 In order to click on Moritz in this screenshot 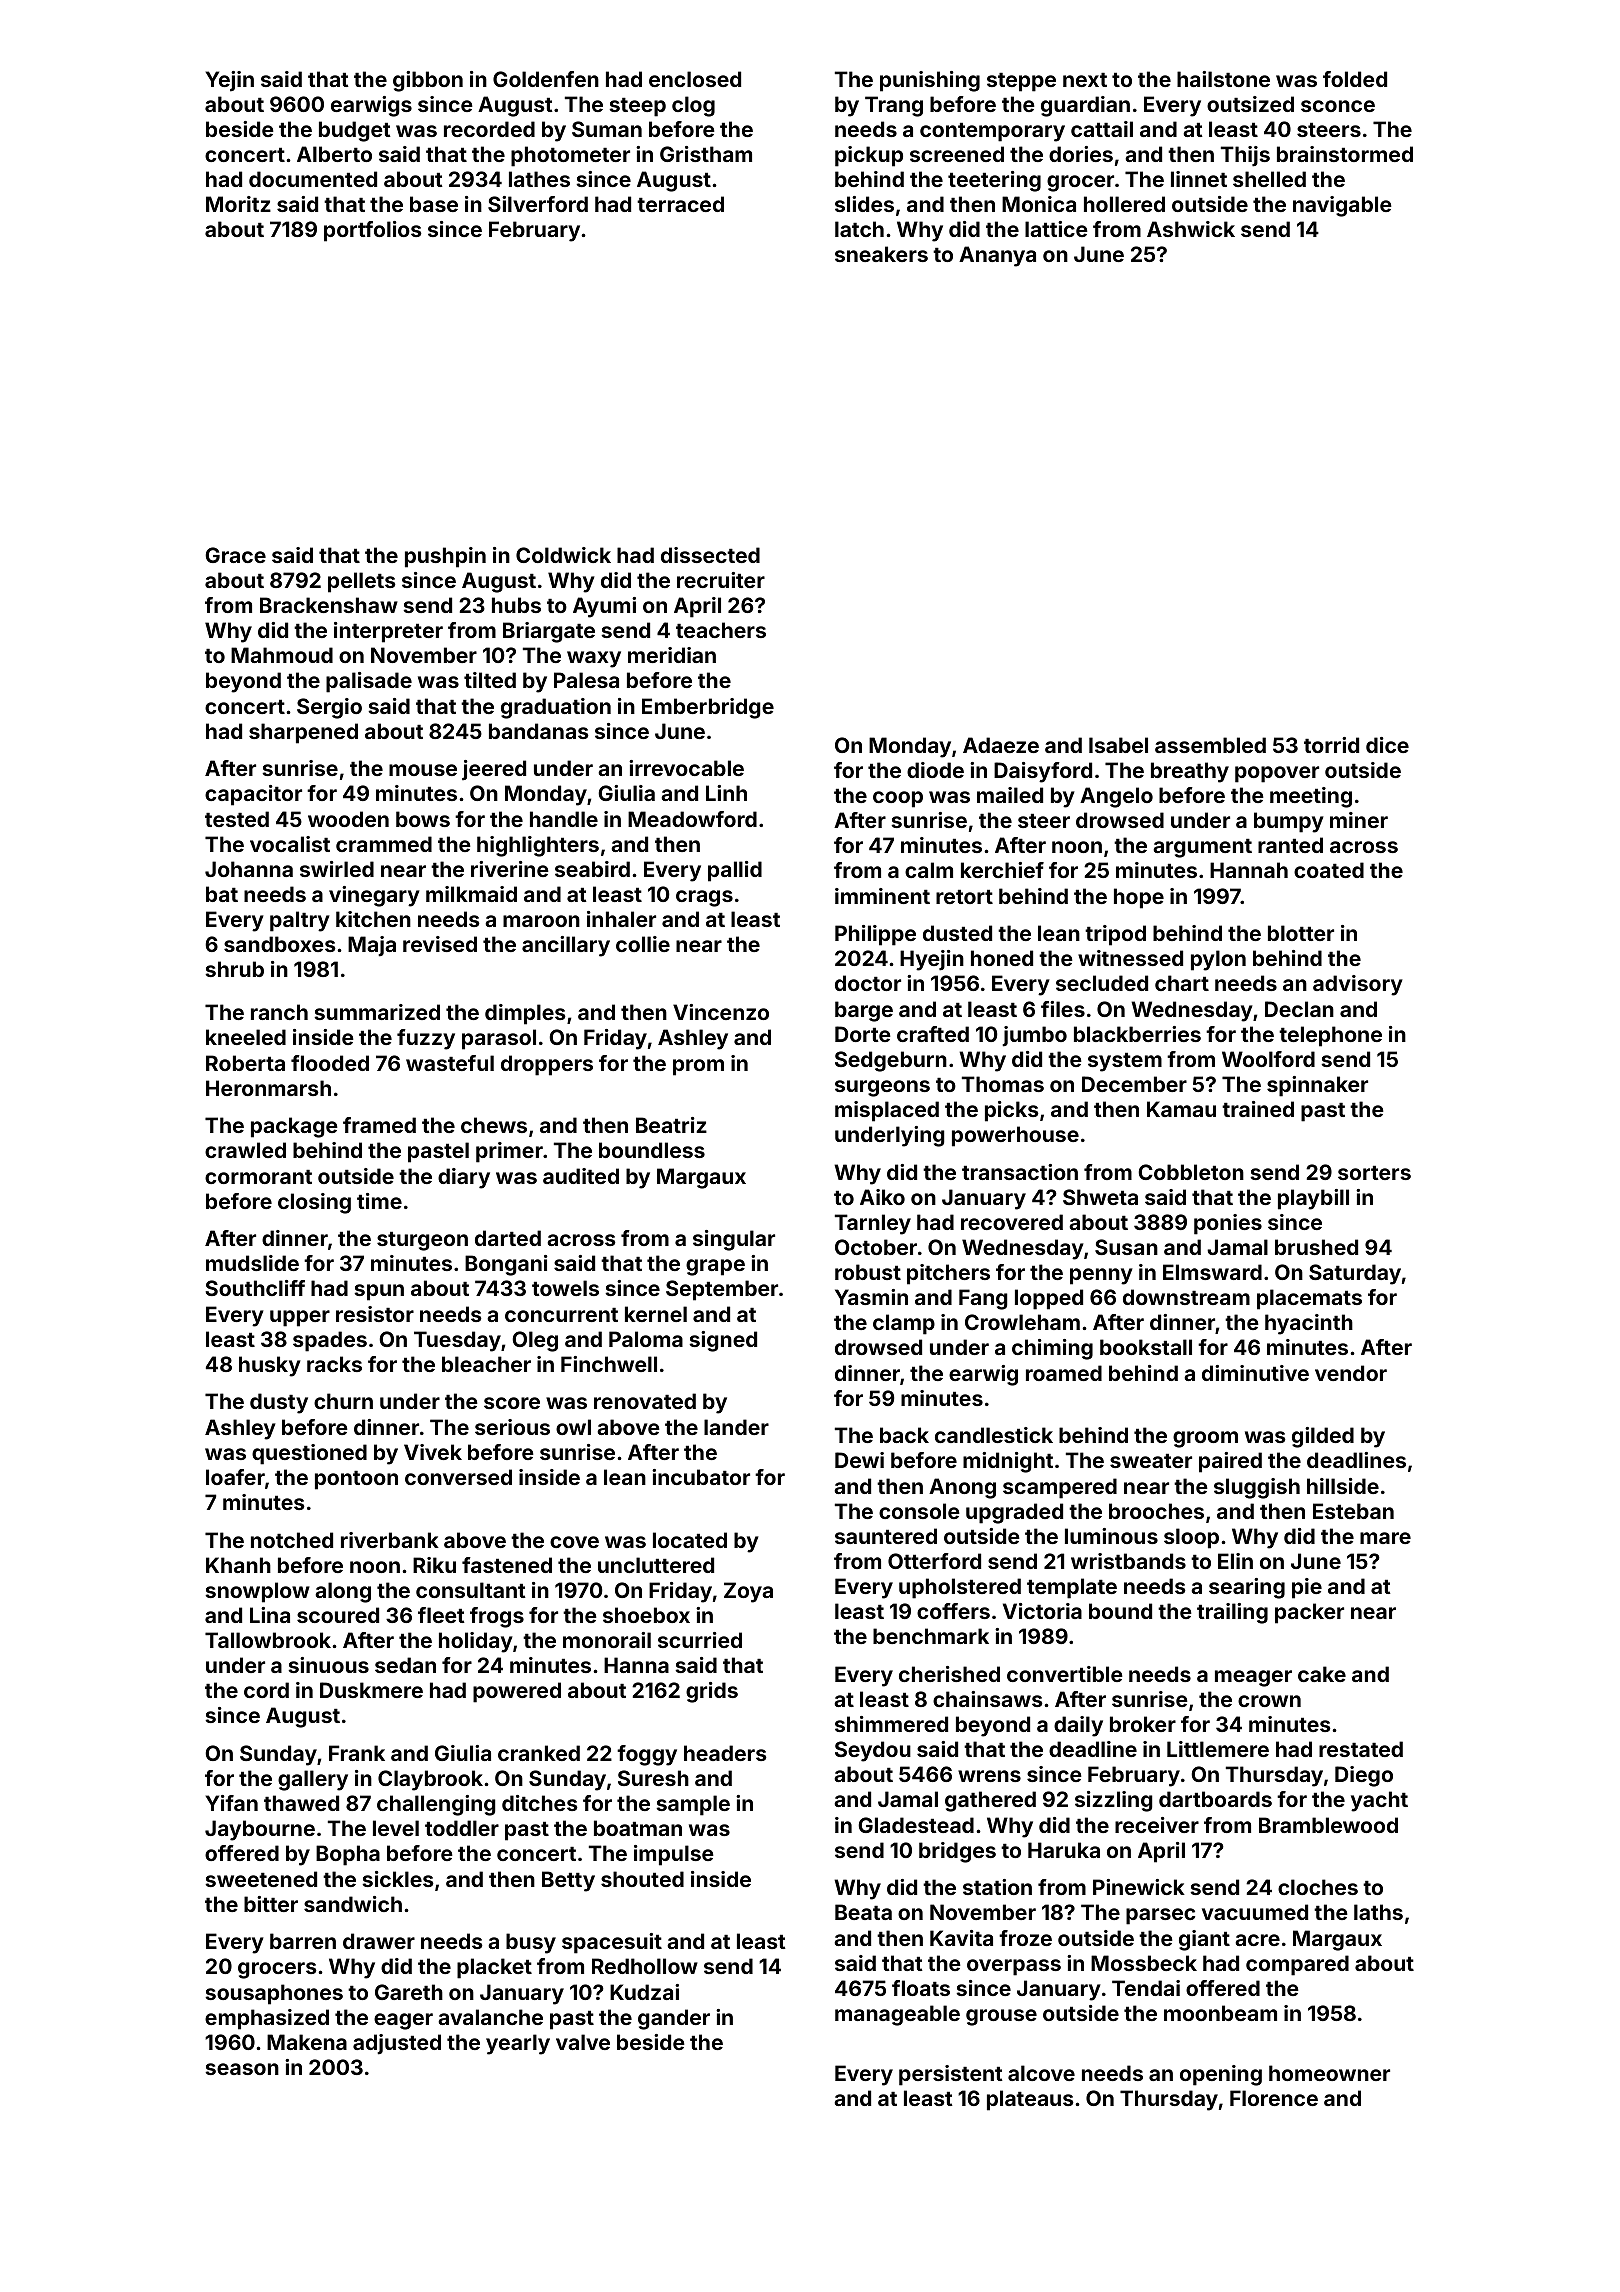, I will do `click(238, 204)`.
